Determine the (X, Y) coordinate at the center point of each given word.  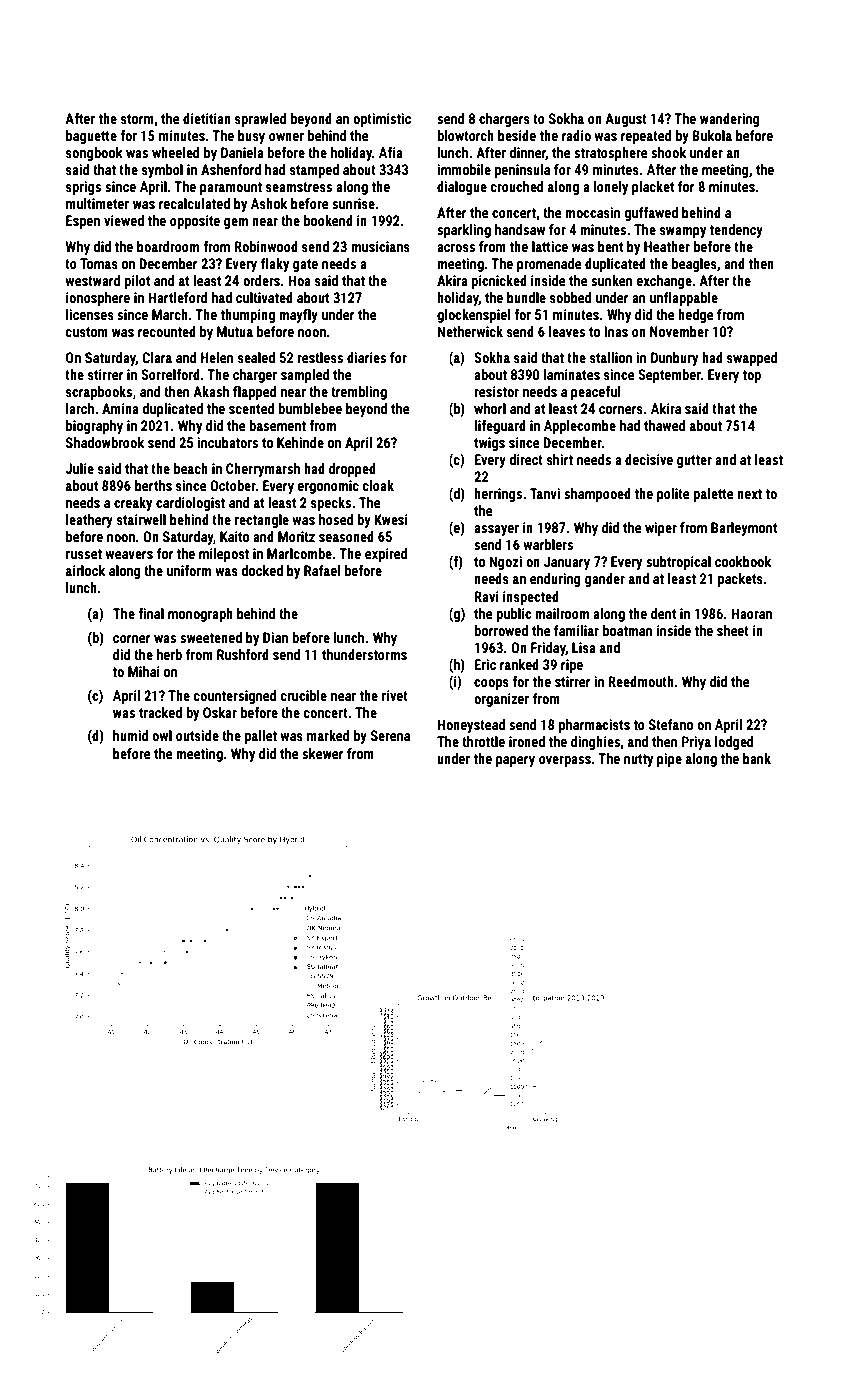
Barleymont (744, 529)
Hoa (300, 280)
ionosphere (98, 299)
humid (130, 735)
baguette (91, 137)
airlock (85, 570)
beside (517, 135)
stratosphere (611, 154)
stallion (611, 357)
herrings (498, 495)
